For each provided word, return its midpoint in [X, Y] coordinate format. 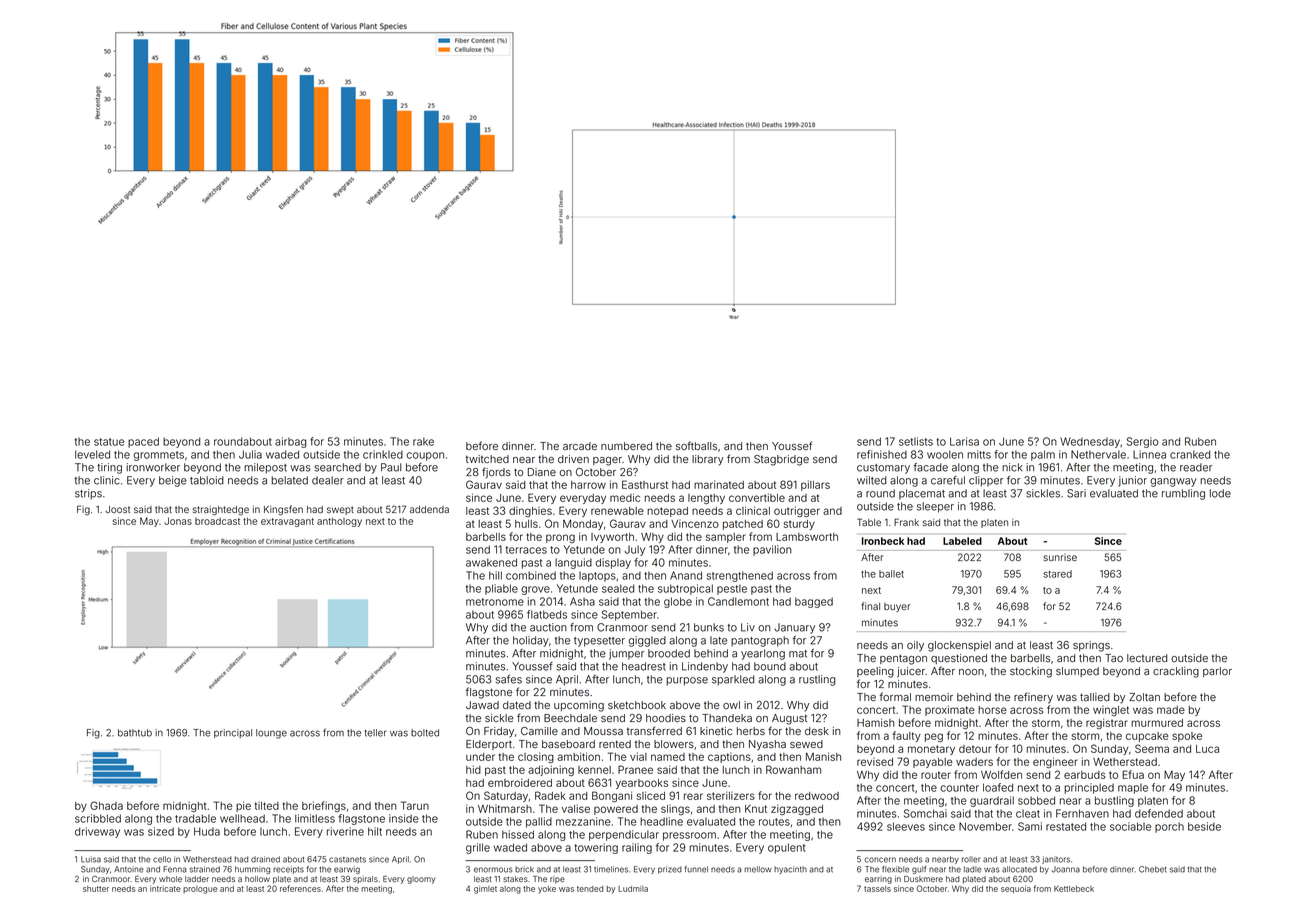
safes [509, 679]
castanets [347, 860]
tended [590, 889]
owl [731, 705]
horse [992, 710]
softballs [696, 445]
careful [948, 480]
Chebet [1152, 869]
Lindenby [705, 667]
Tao [1114, 658]
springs [1091, 646]
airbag [290, 442]
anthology [339, 522]
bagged [814, 602]
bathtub [135, 733]
